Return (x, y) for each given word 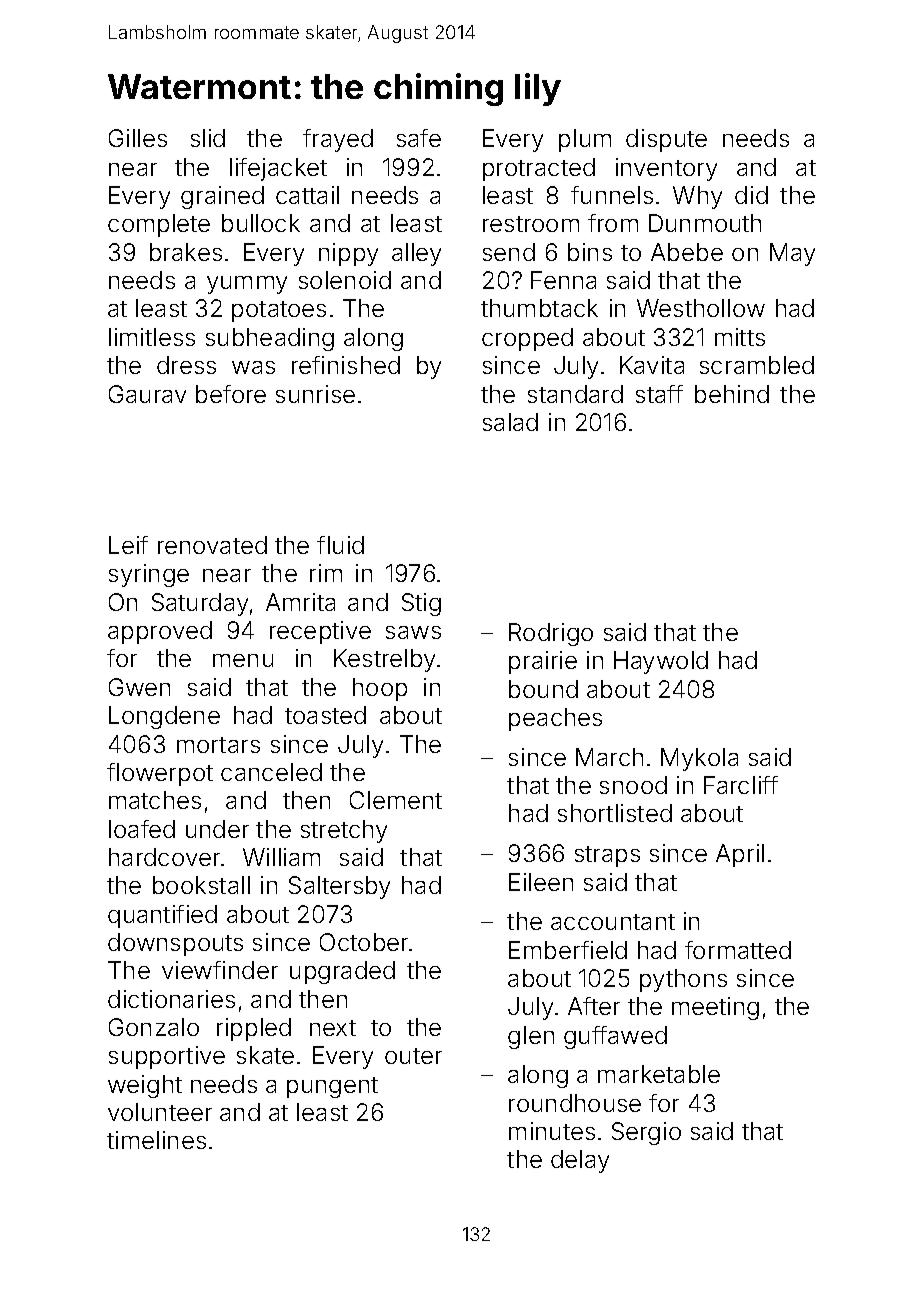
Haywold (661, 662)
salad (510, 422)
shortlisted (615, 813)
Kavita (652, 365)
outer (413, 1056)
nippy (348, 254)
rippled (254, 1029)
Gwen (139, 687)
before (231, 394)
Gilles (138, 138)
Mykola (699, 759)
